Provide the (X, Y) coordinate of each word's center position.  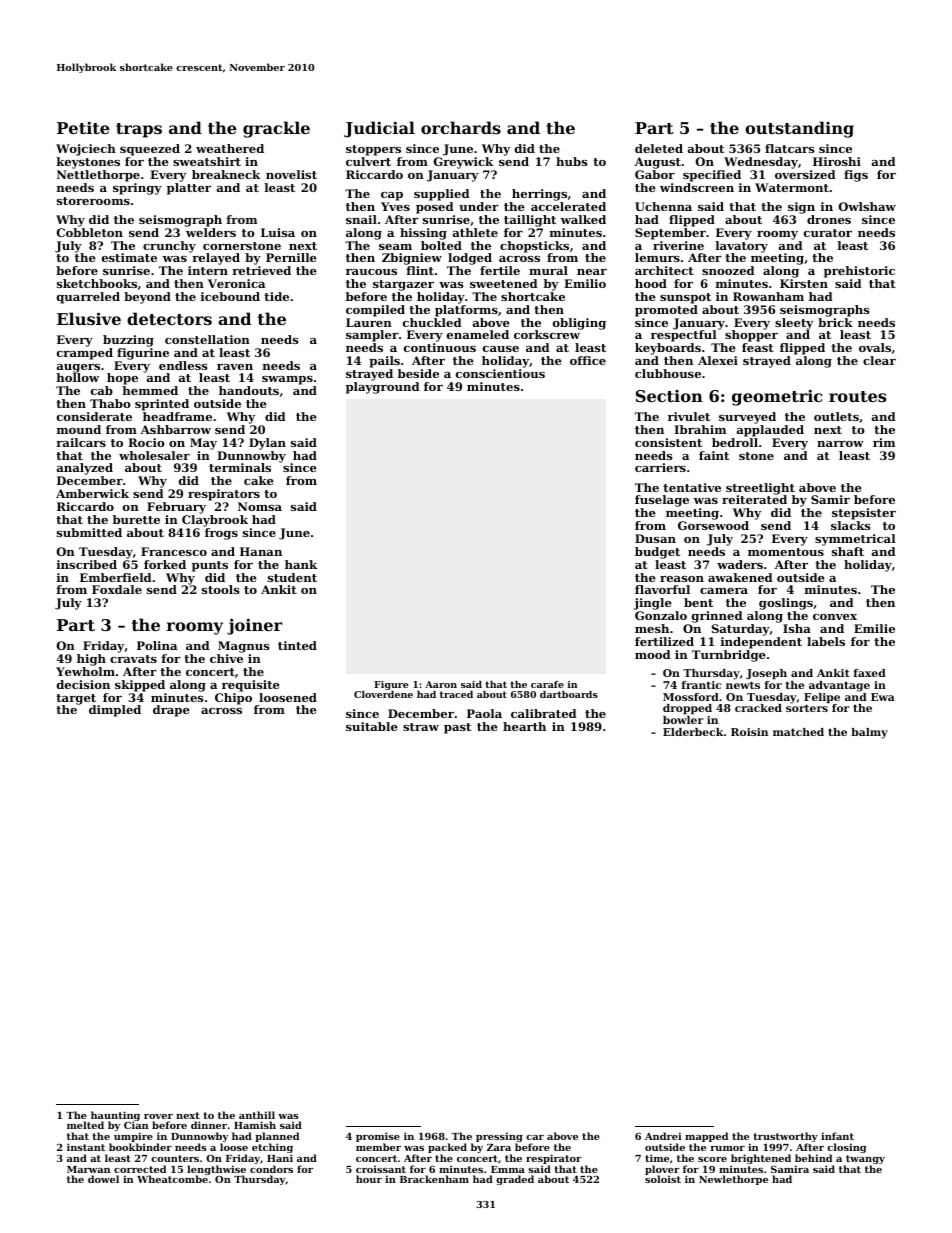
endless (183, 365)
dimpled (115, 711)
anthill (257, 1115)
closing (846, 1148)
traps (139, 130)
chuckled (432, 322)
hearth (524, 726)
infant (837, 1136)
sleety (794, 324)
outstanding (799, 129)
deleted (659, 148)
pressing (499, 1137)
